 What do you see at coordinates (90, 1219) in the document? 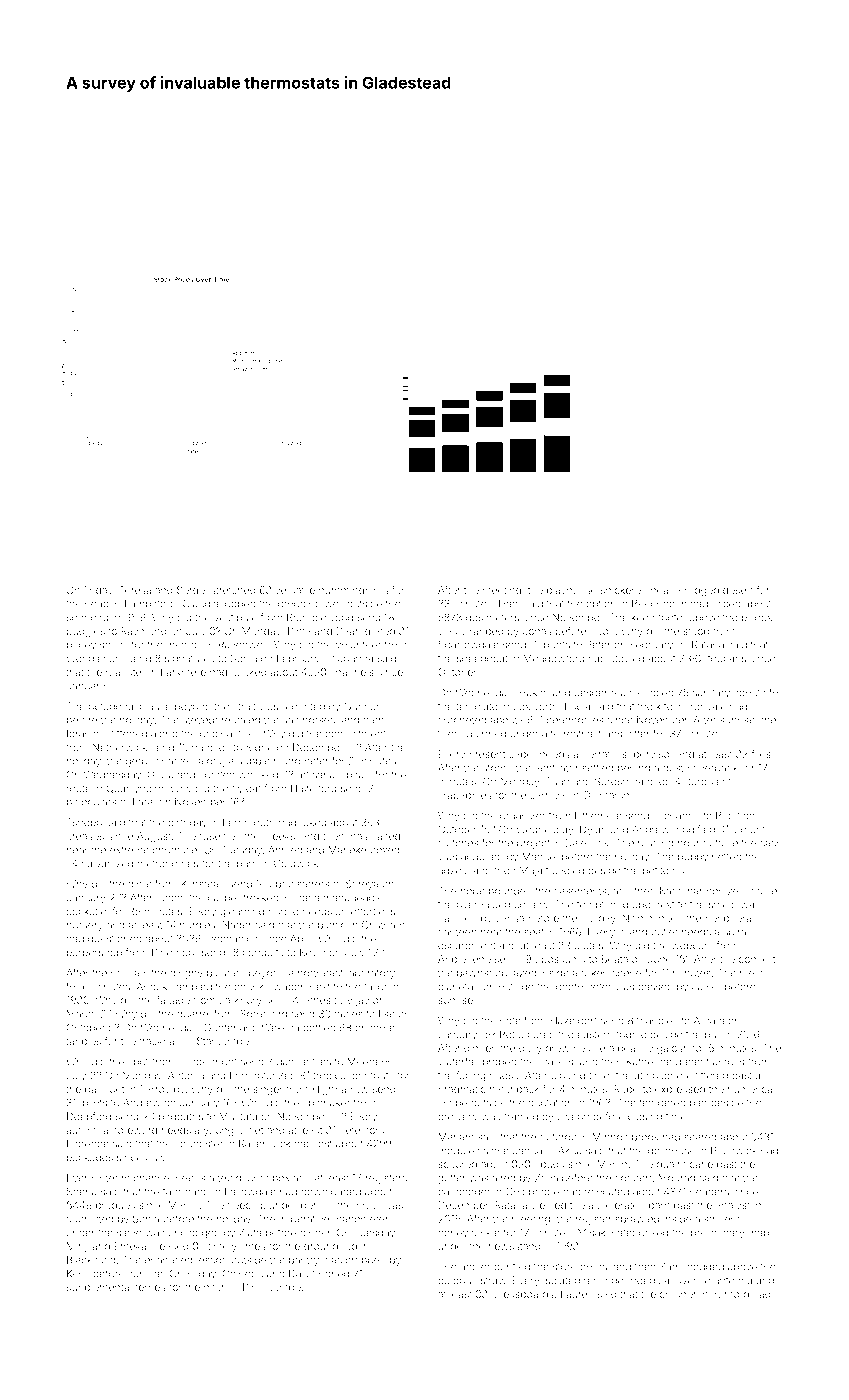
I see `submitted` at bounding box center [90, 1219].
